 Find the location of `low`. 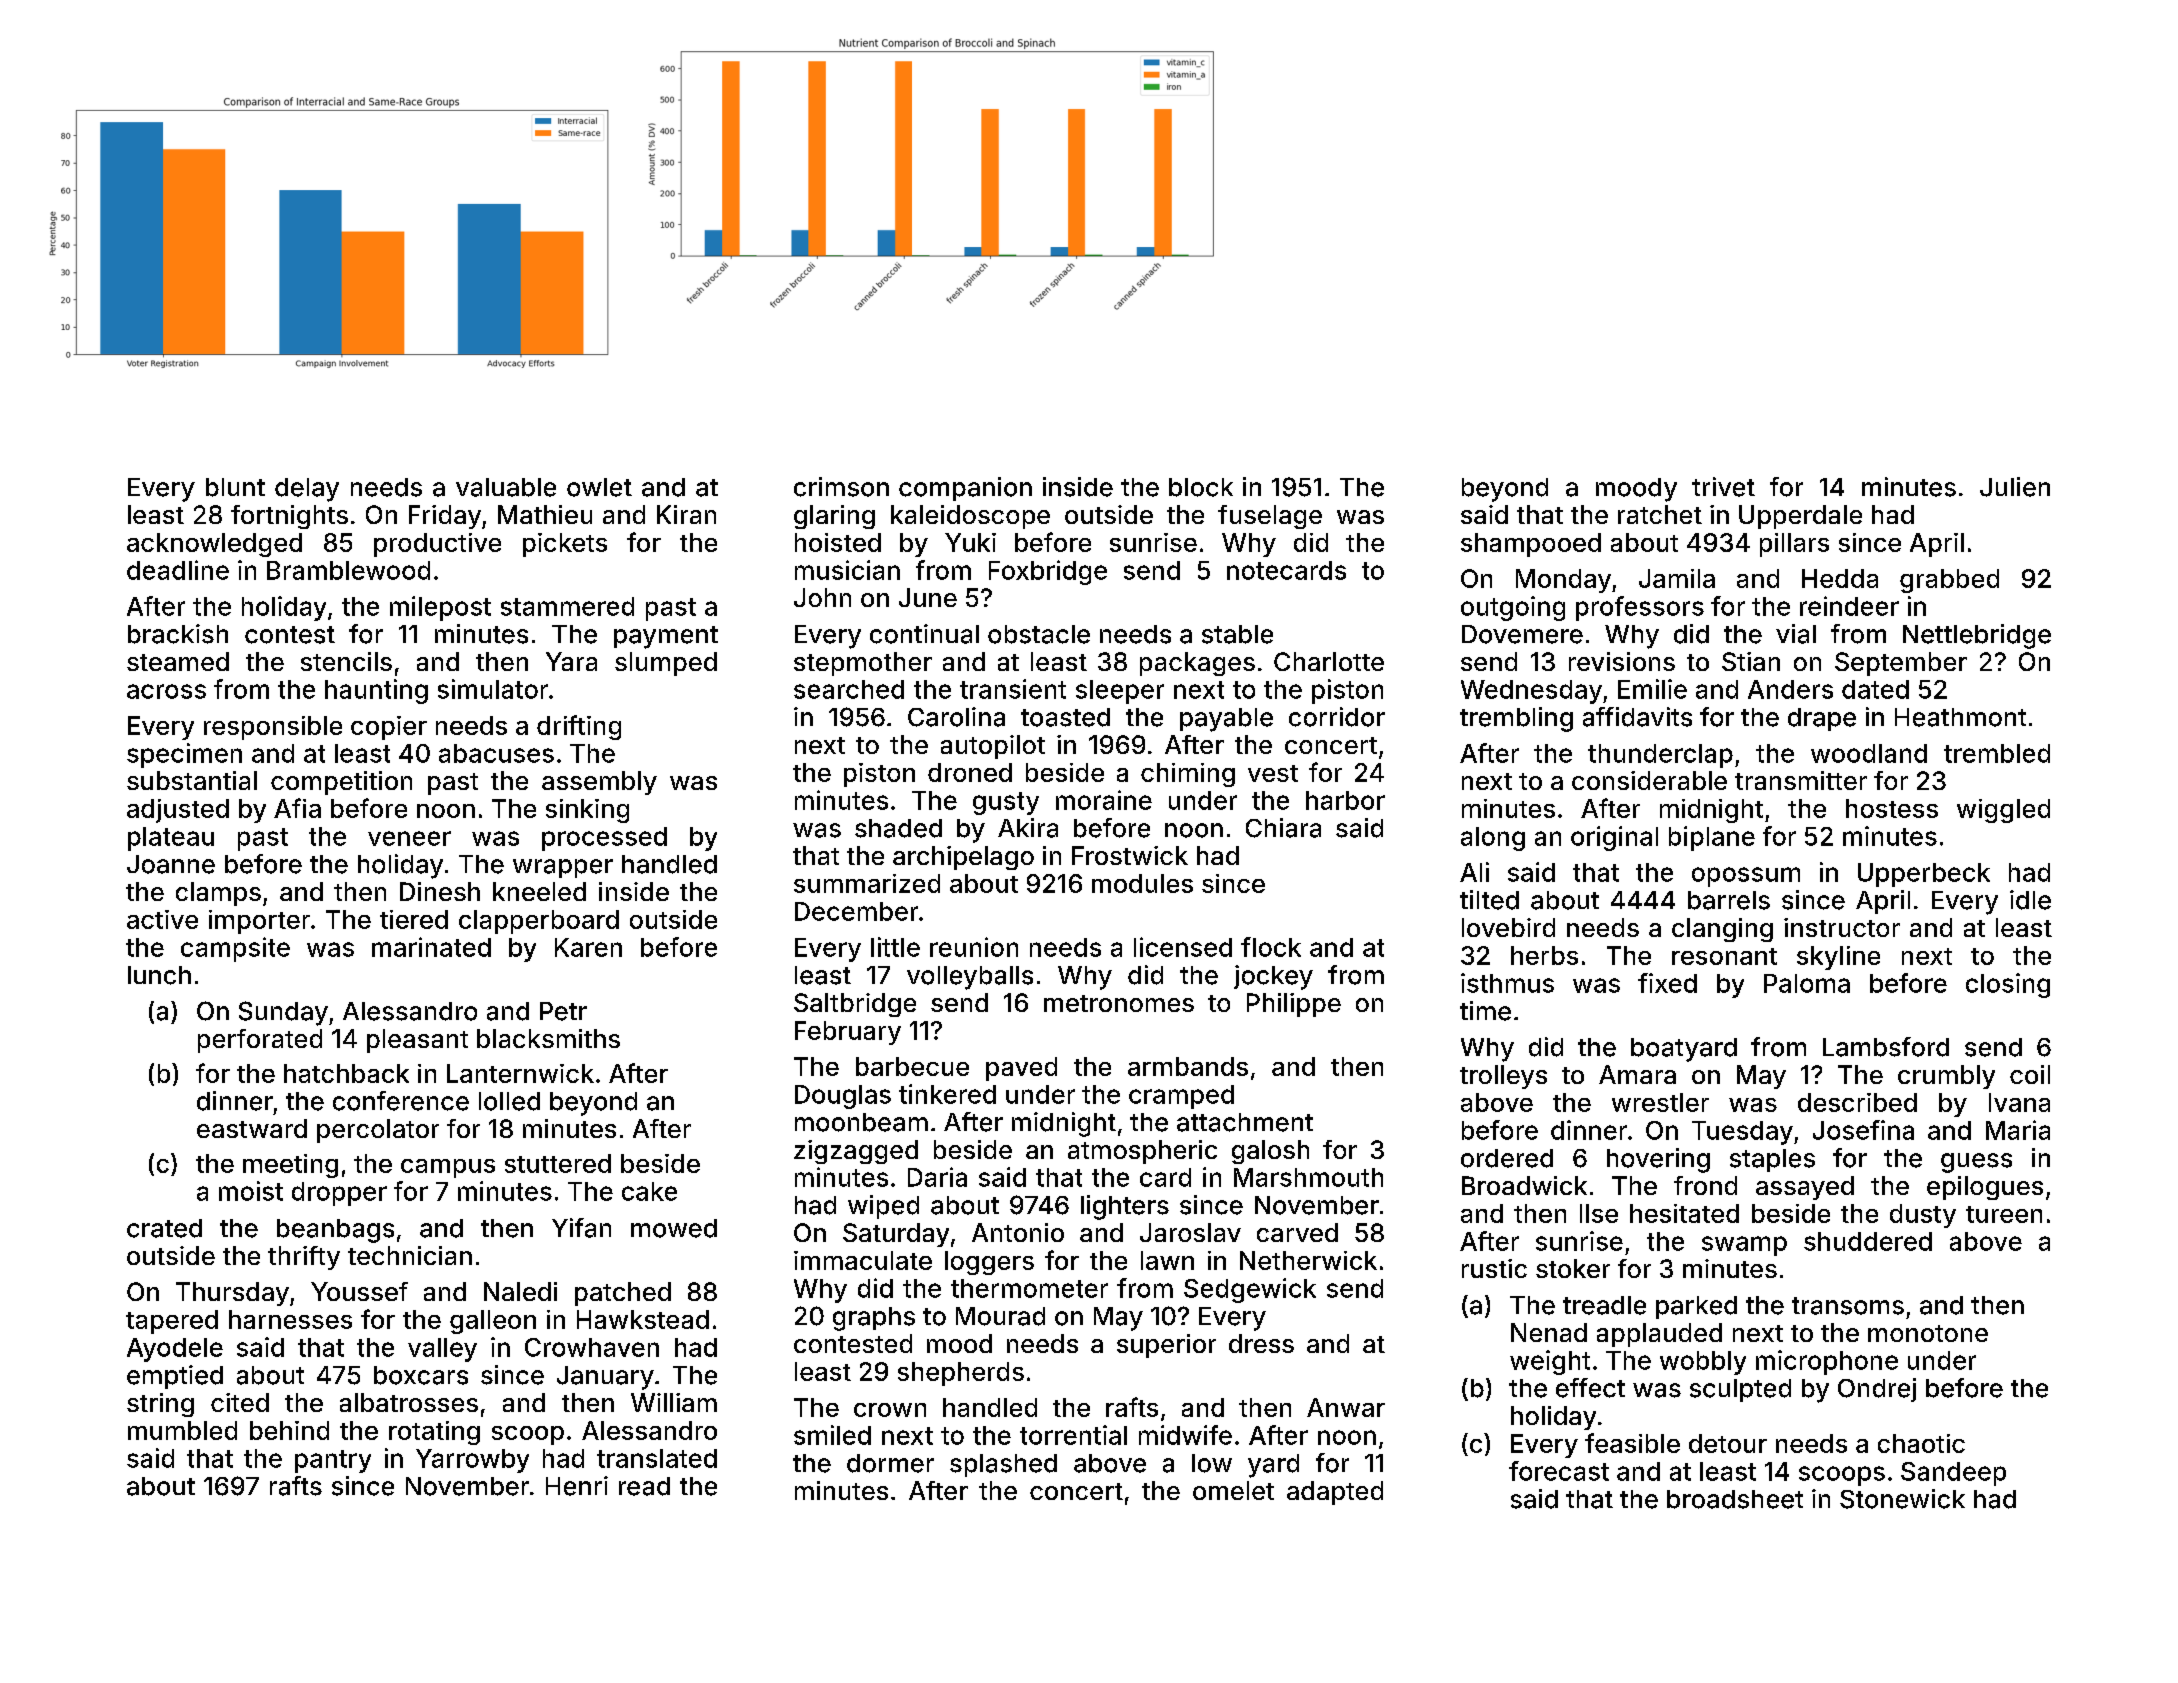

low is located at coordinates (1212, 1463).
